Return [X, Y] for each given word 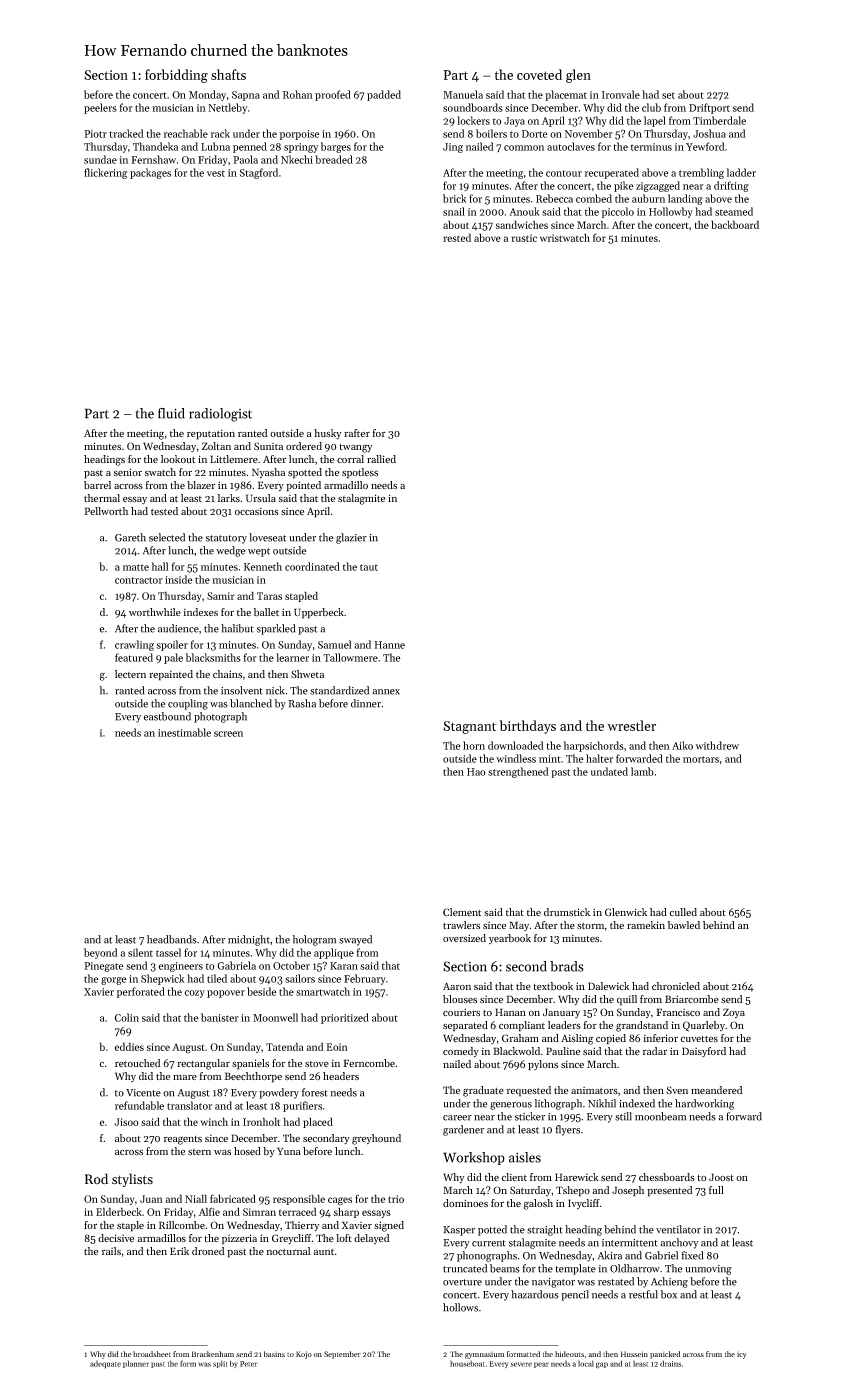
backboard [735, 224]
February [365, 979]
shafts [228, 74]
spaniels [250, 1064]
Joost [721, 1177]
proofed [333, 95]
